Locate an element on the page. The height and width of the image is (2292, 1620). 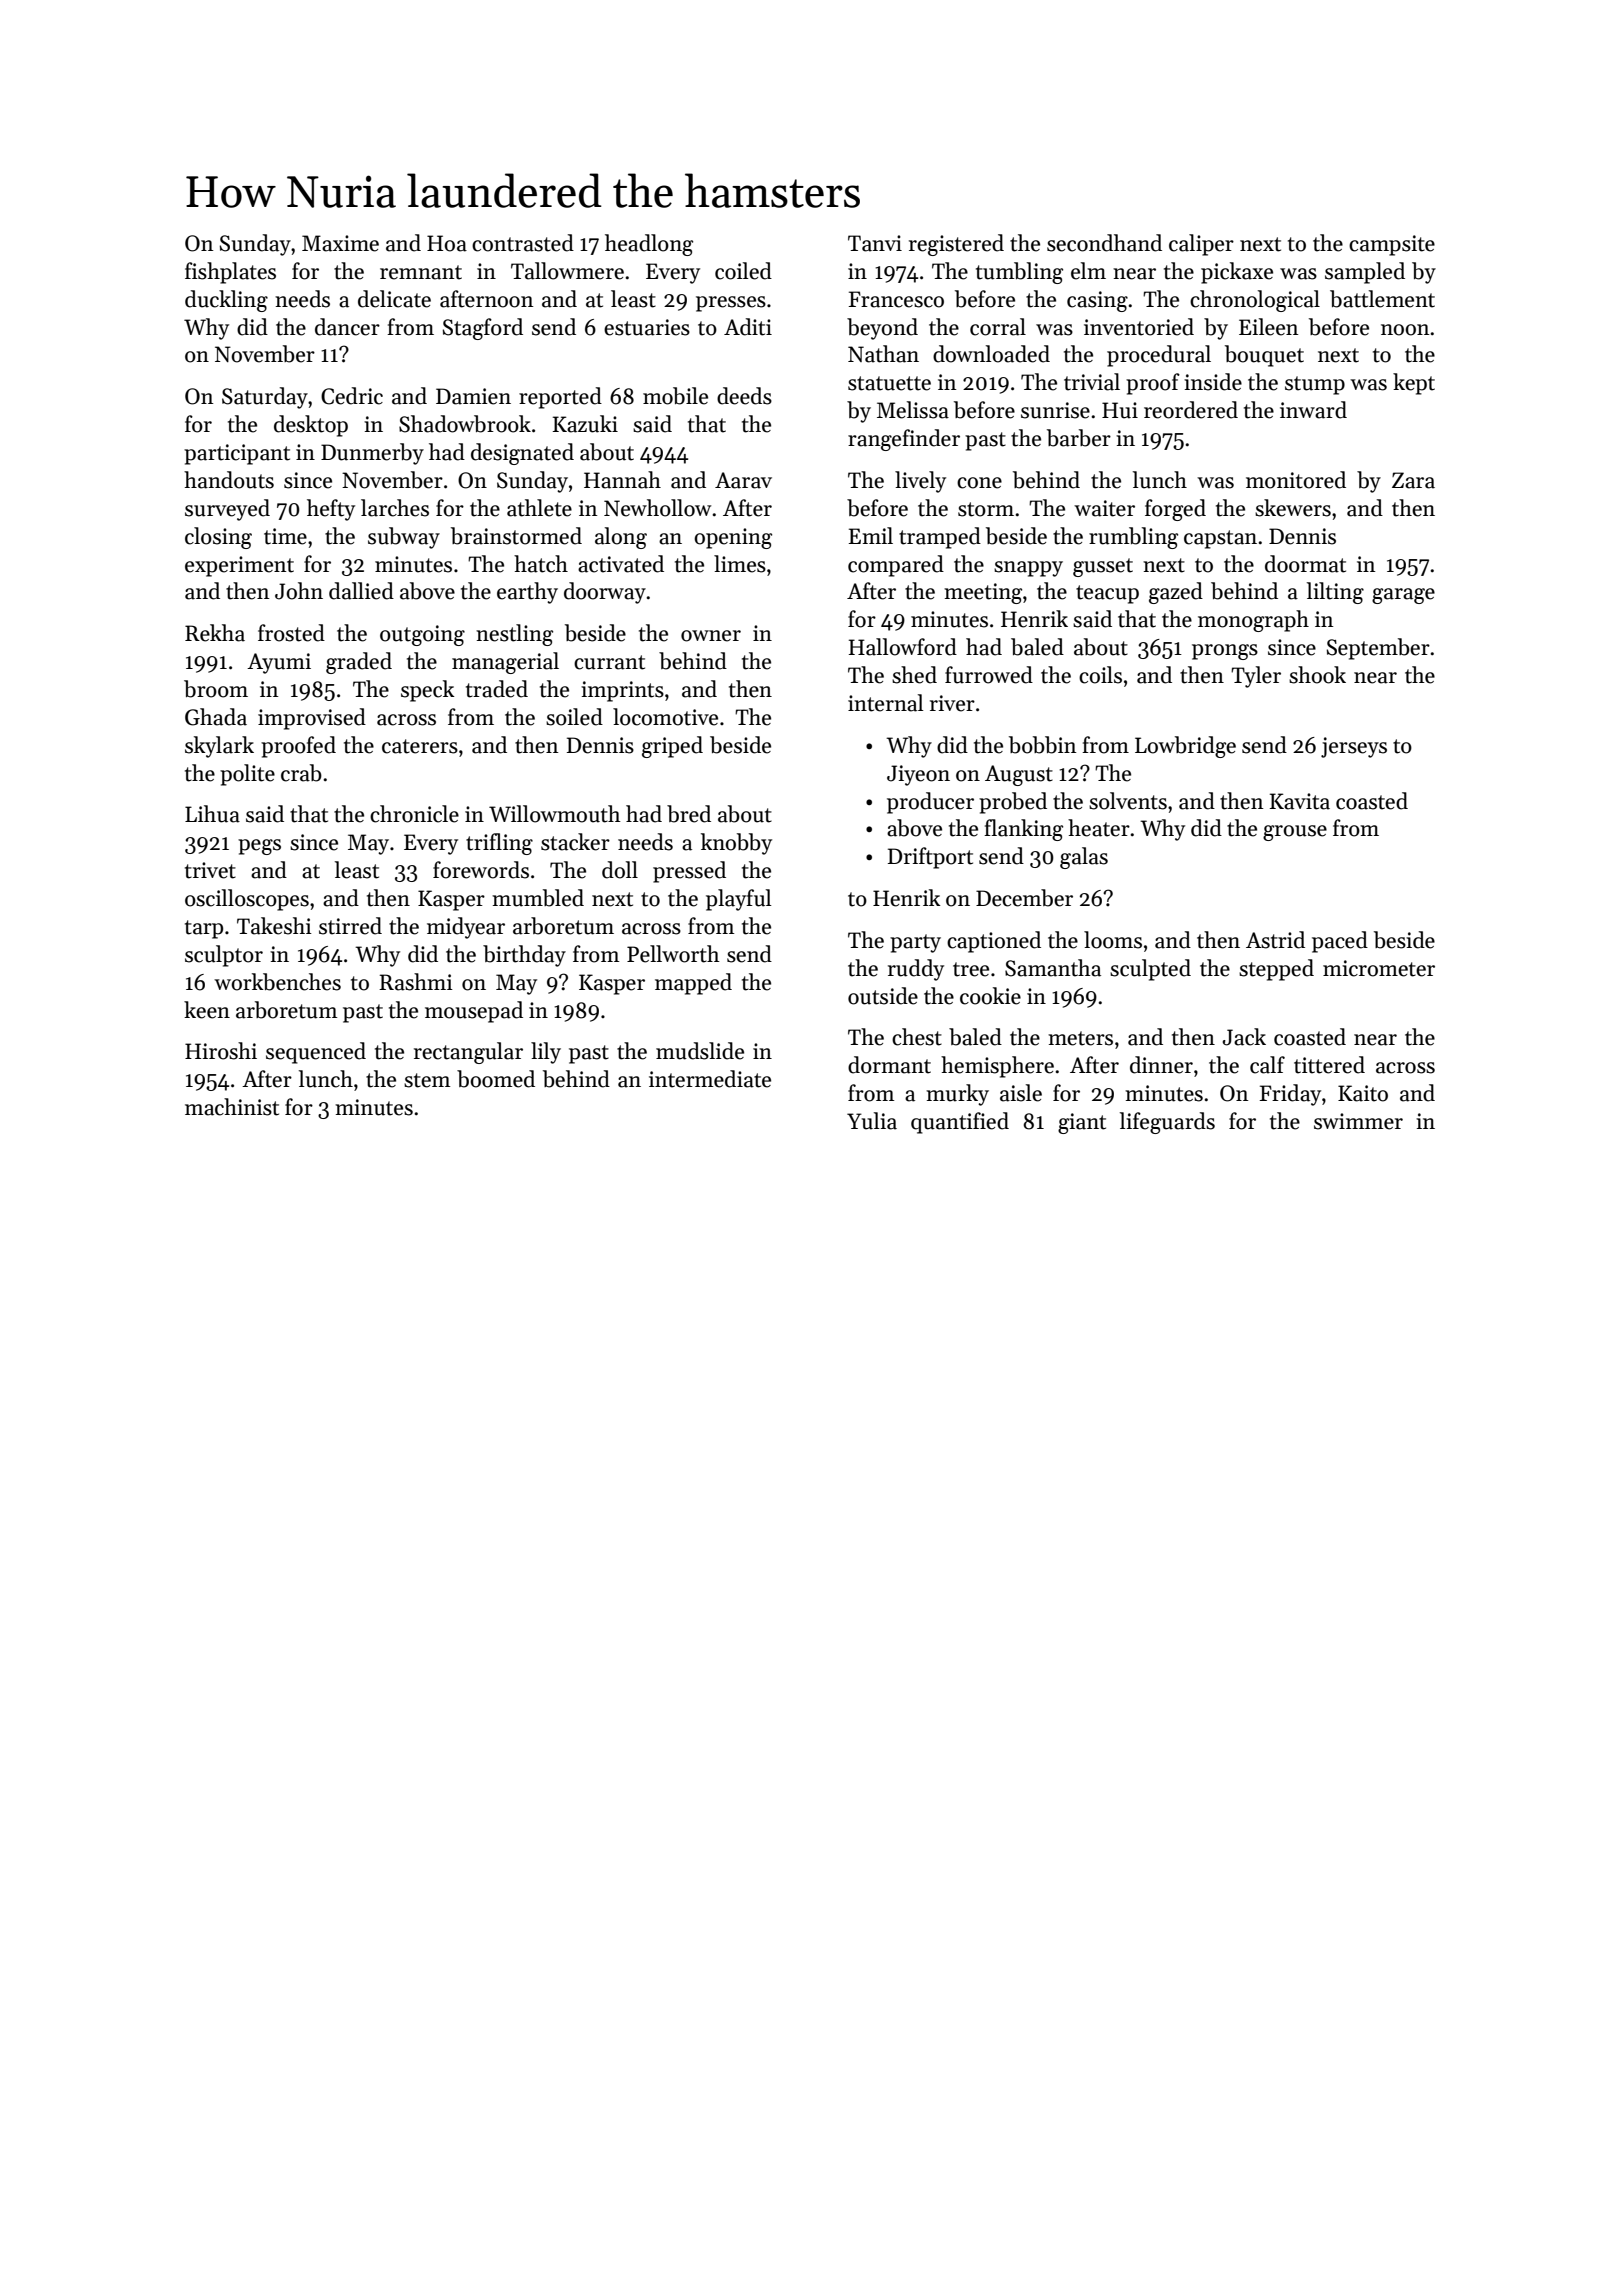
Zara is located at coordinates (1413, 480).
